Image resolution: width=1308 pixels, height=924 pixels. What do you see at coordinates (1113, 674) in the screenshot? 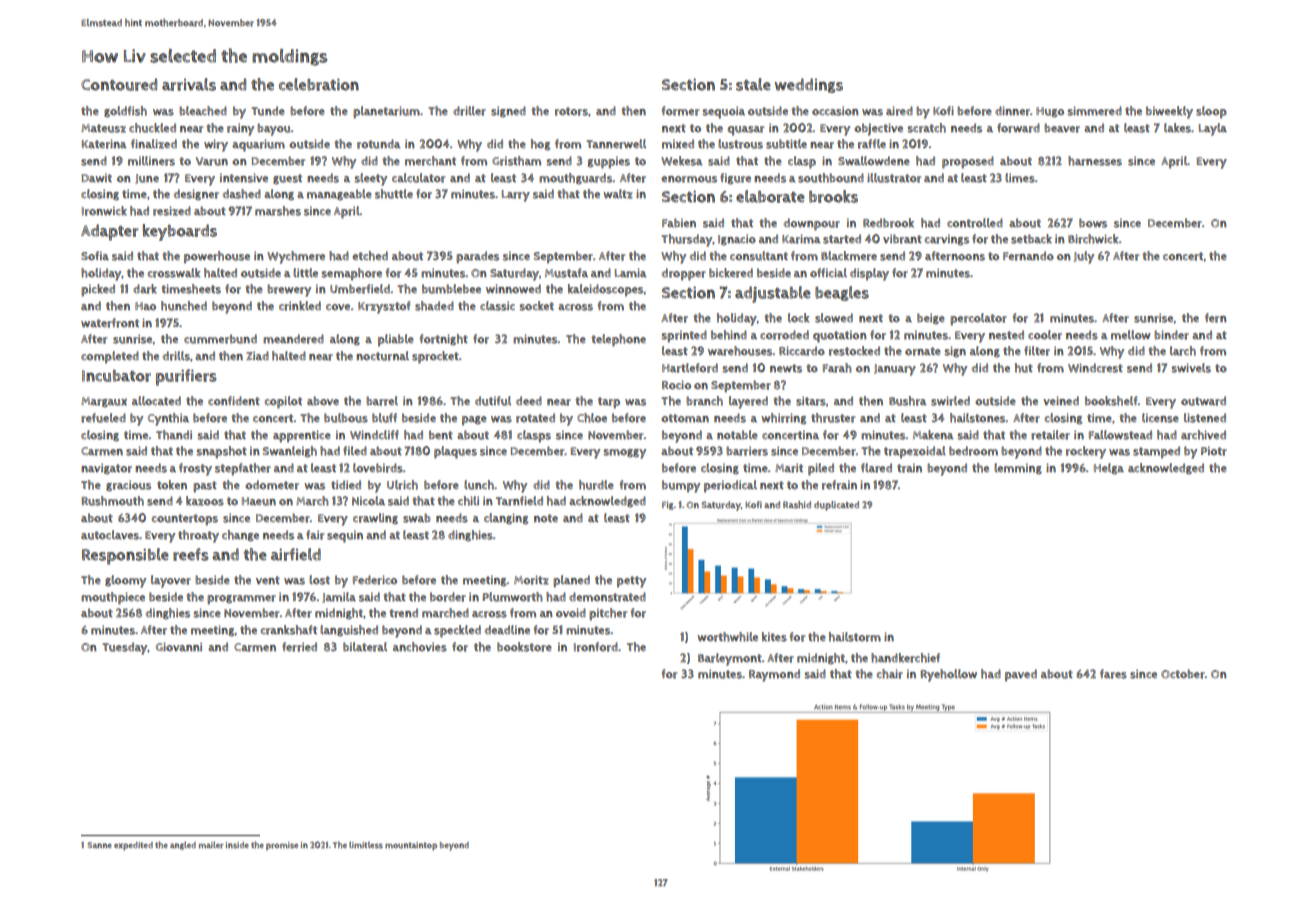
I see `fares` at bounding box center [1113, 674].
